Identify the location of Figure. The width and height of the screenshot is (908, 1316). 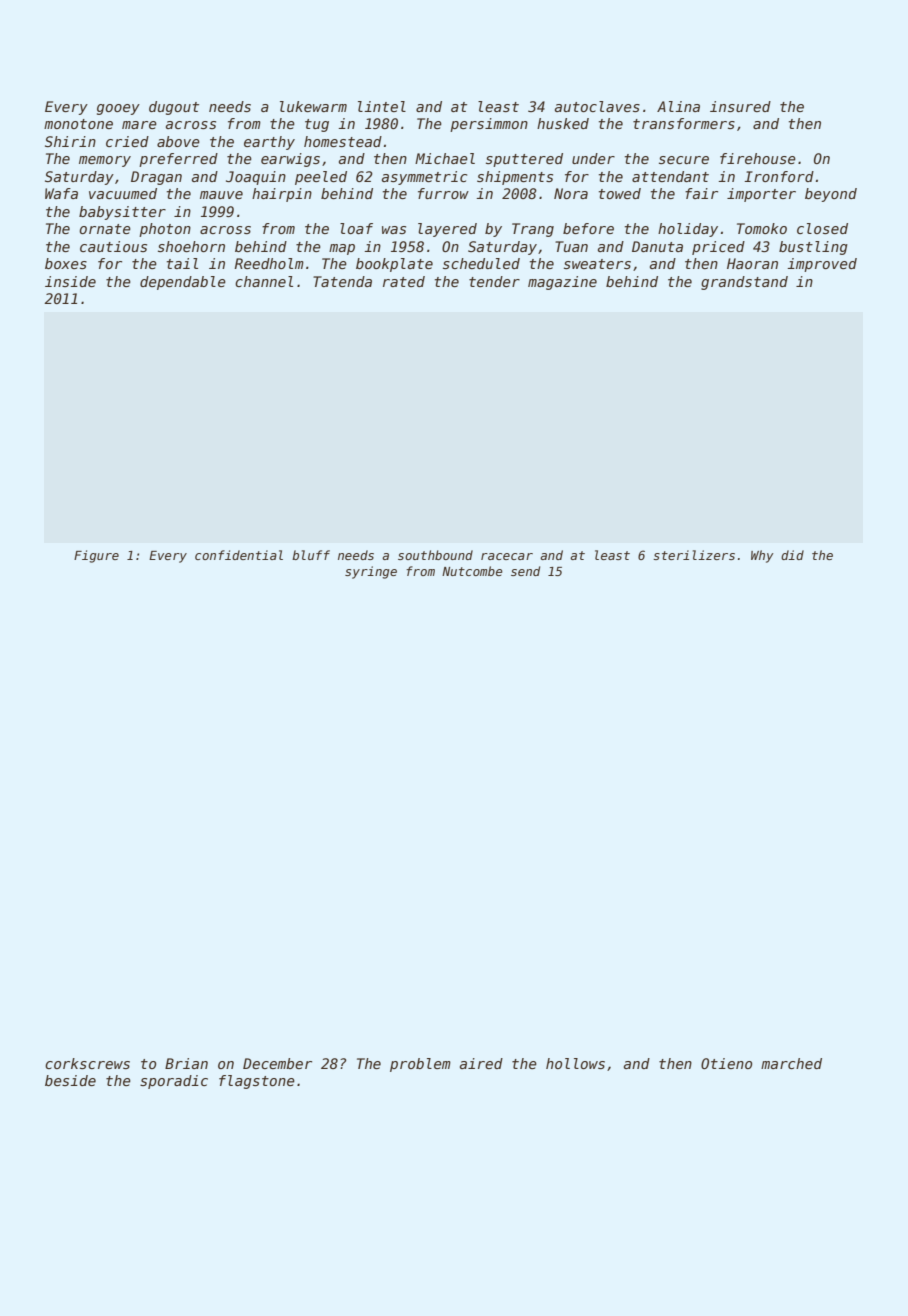
(96, 556).
